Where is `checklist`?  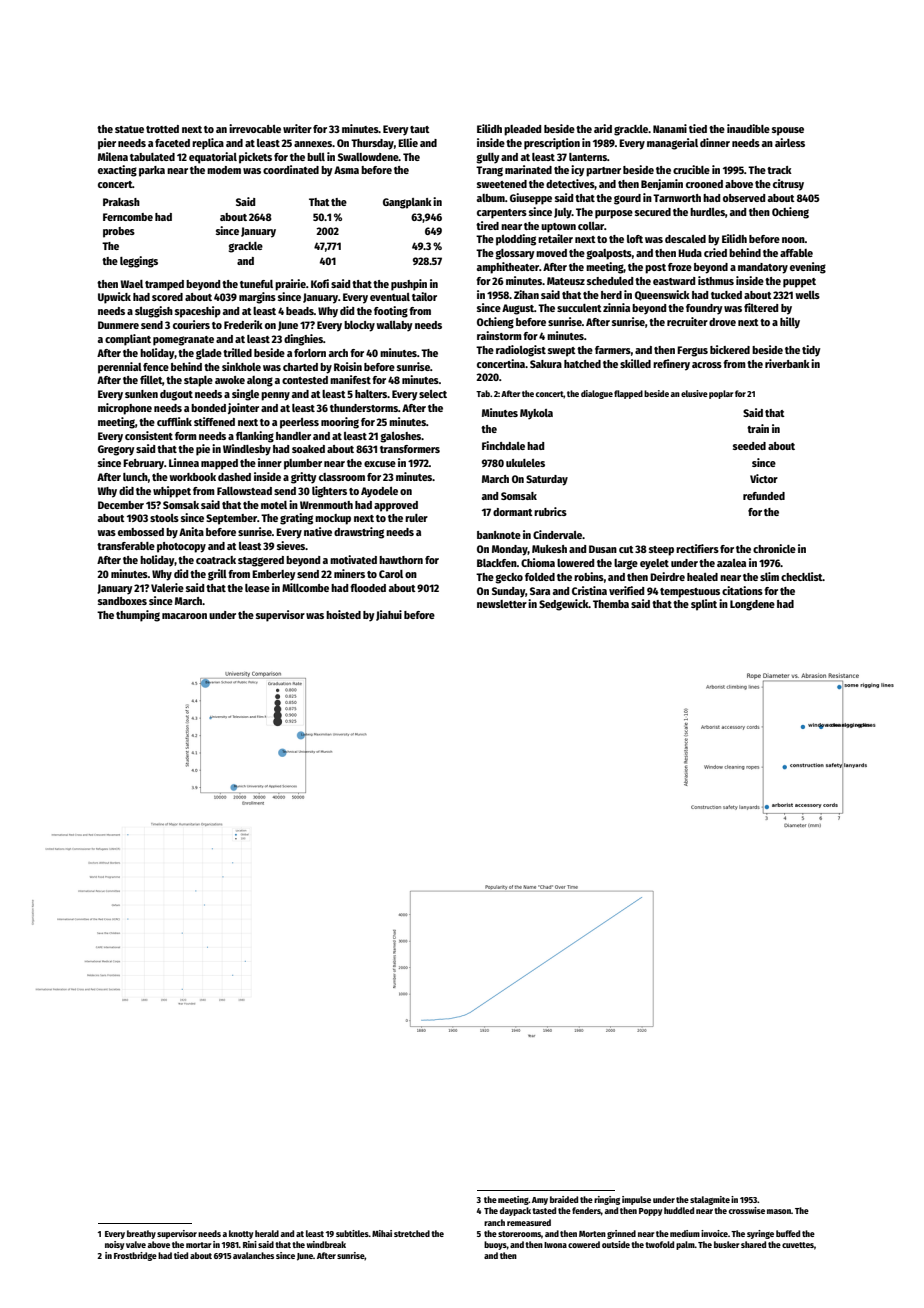 checklist is located at coordinates (802, 576).
